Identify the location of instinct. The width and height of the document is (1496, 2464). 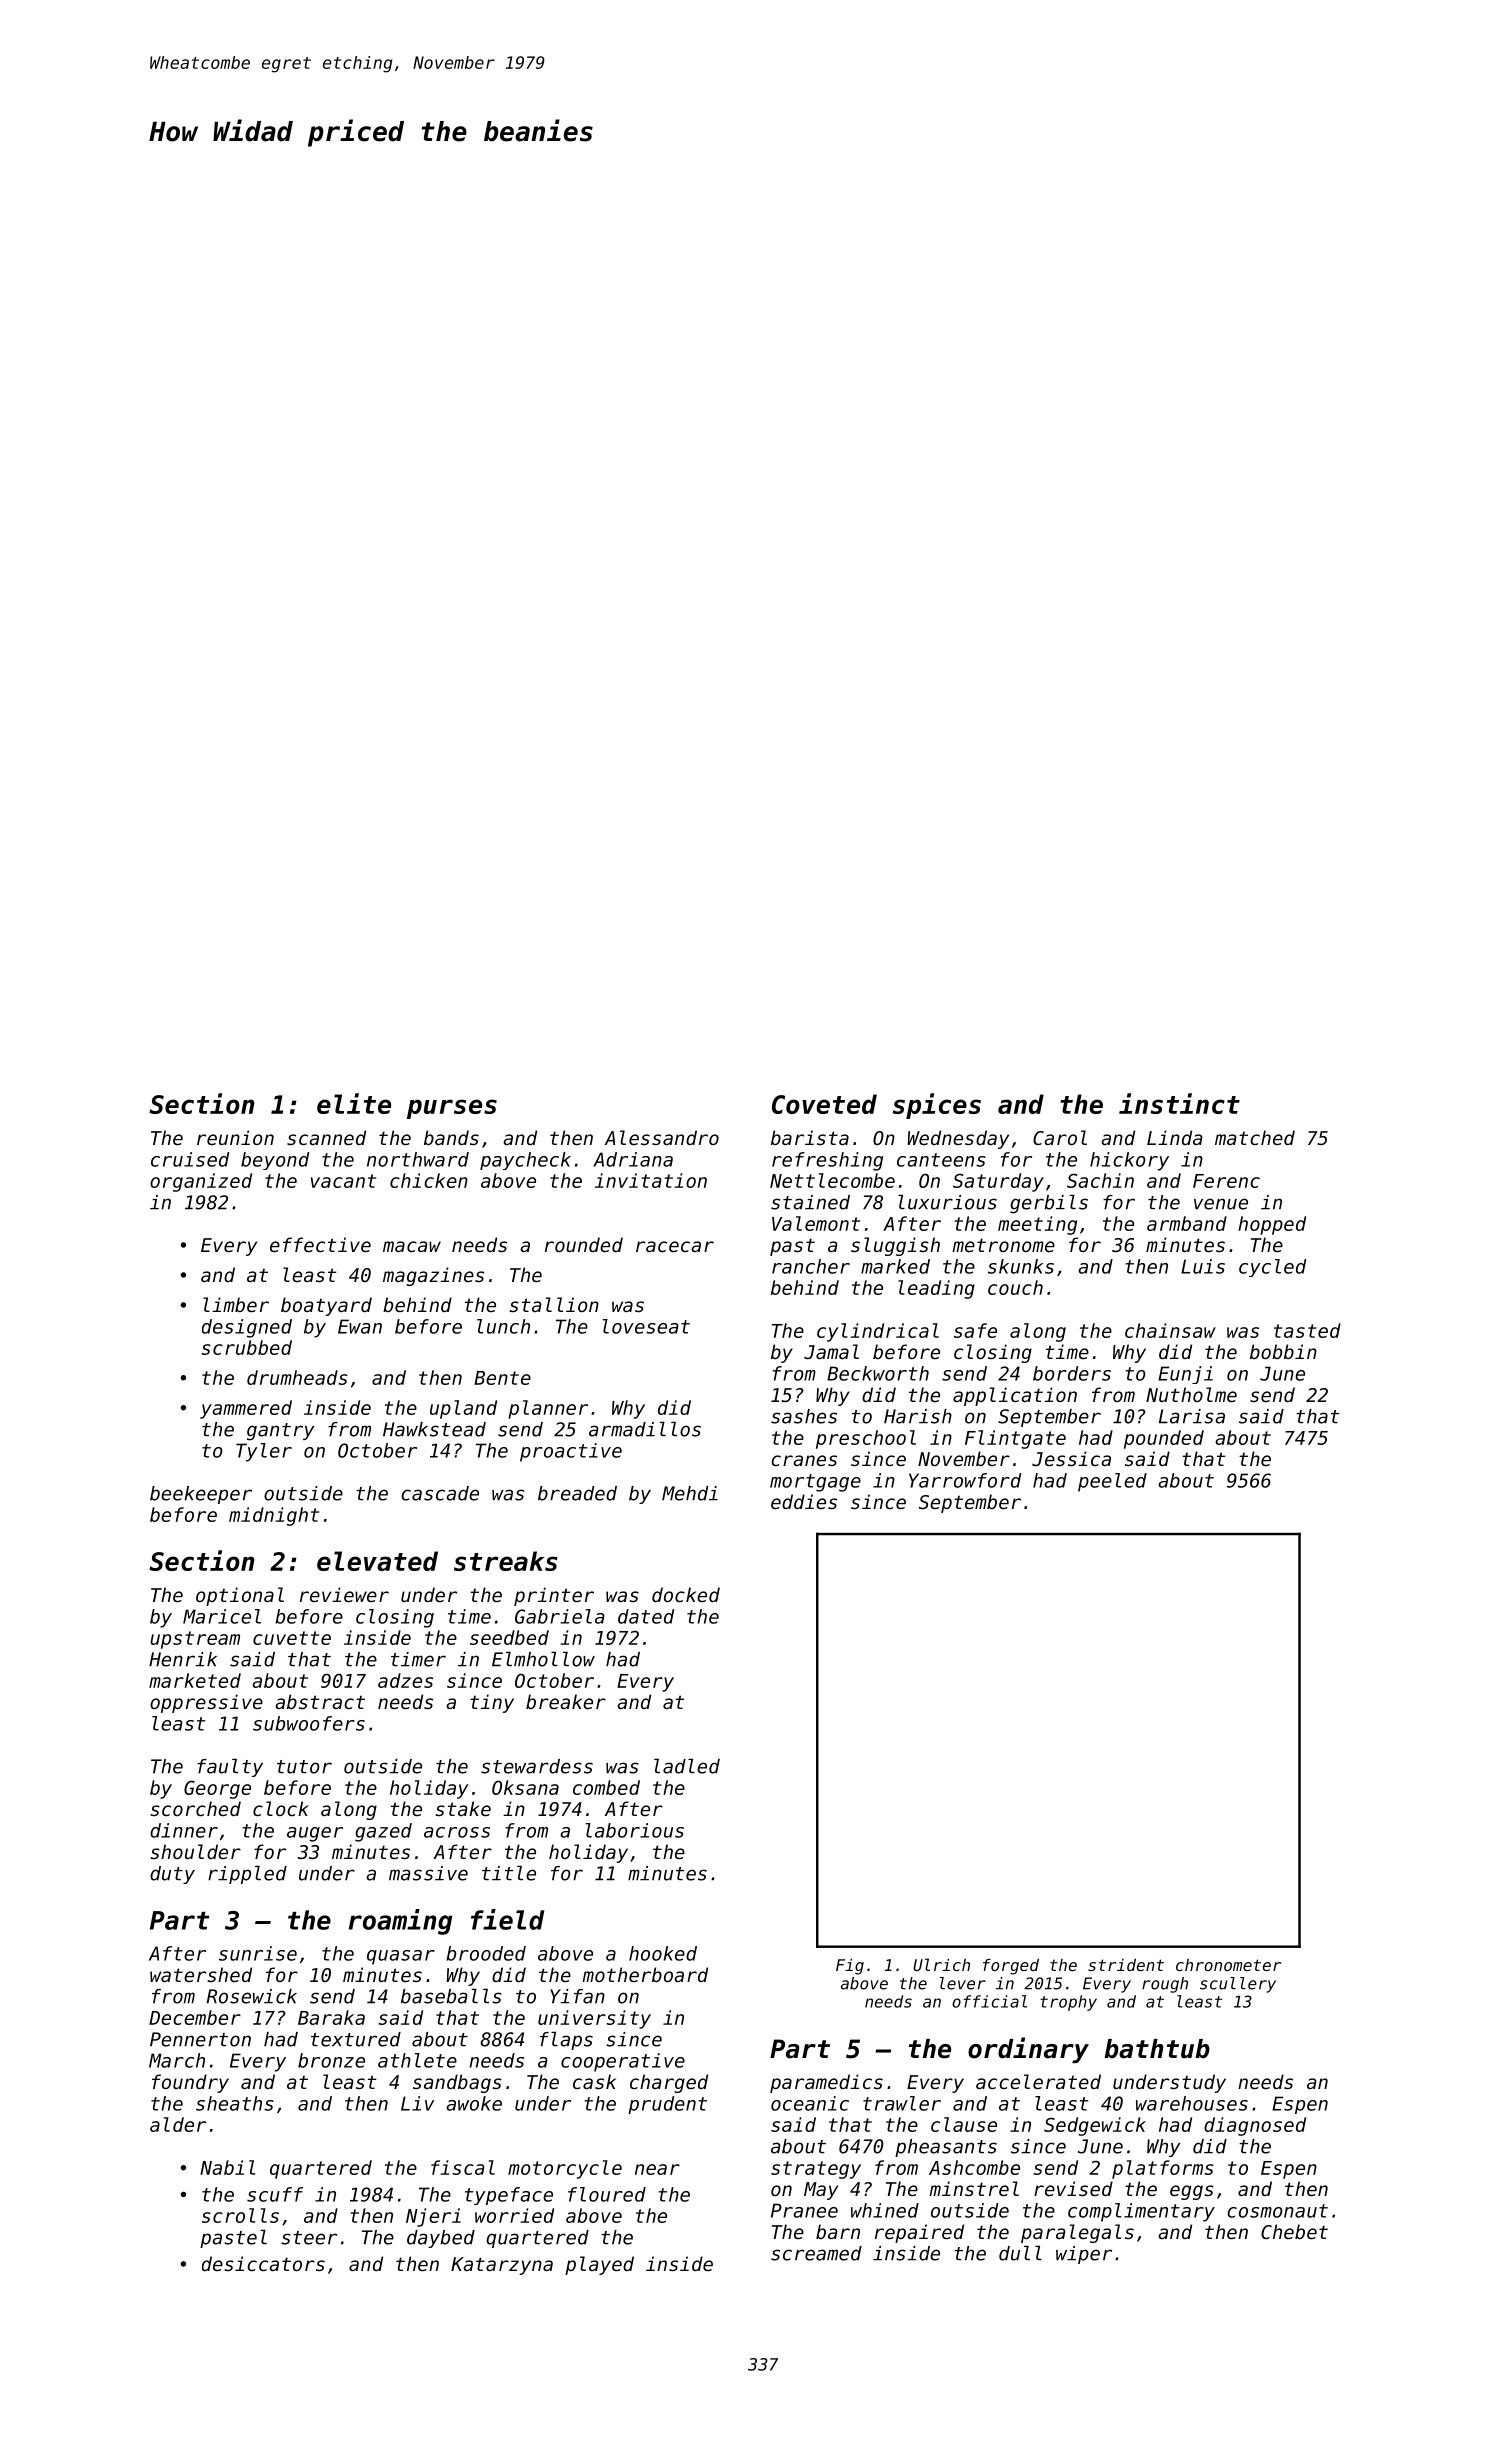
(1179, 1103).
